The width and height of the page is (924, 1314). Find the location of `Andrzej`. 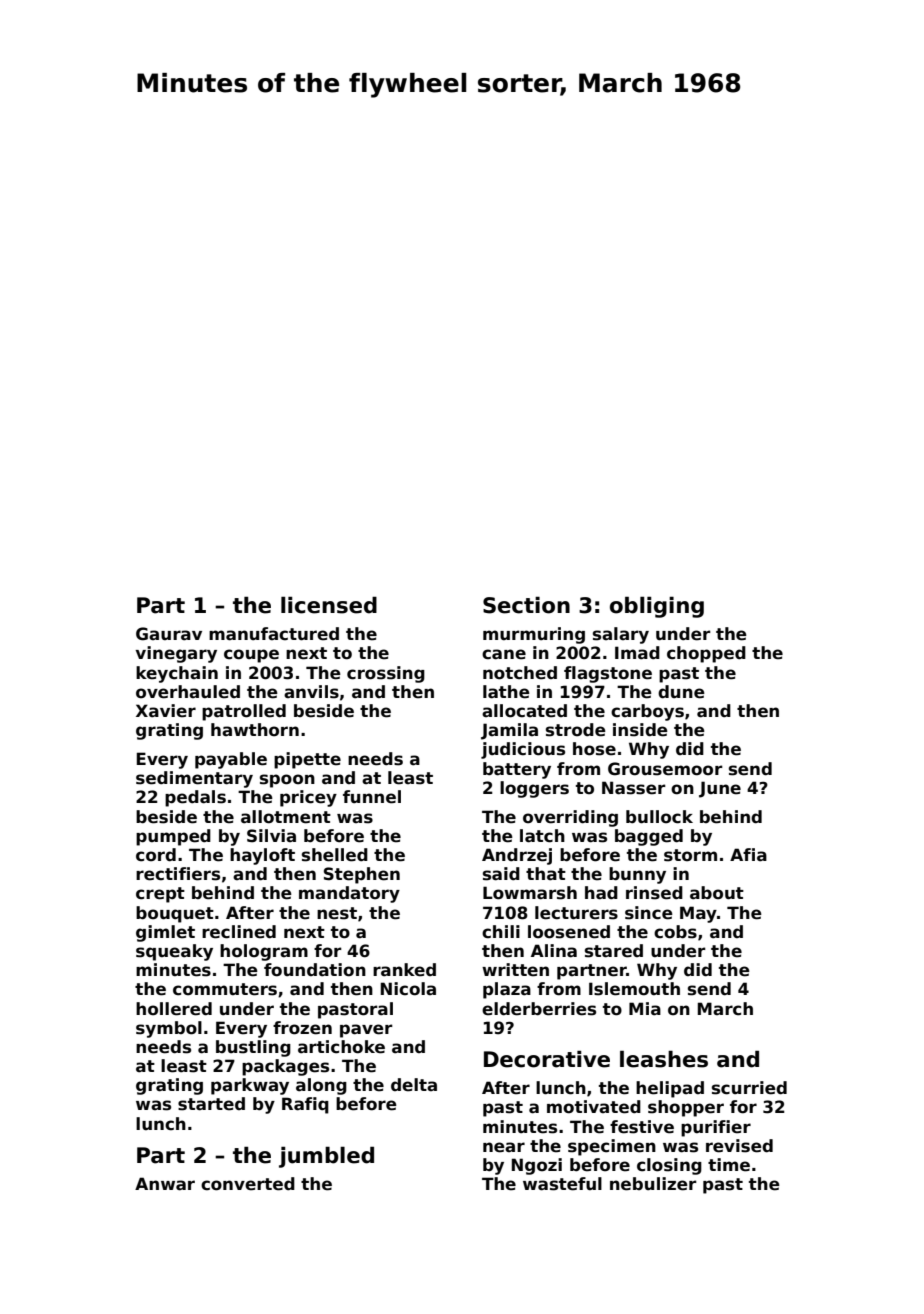

Andrzej is located at coordinates (517, 856).
